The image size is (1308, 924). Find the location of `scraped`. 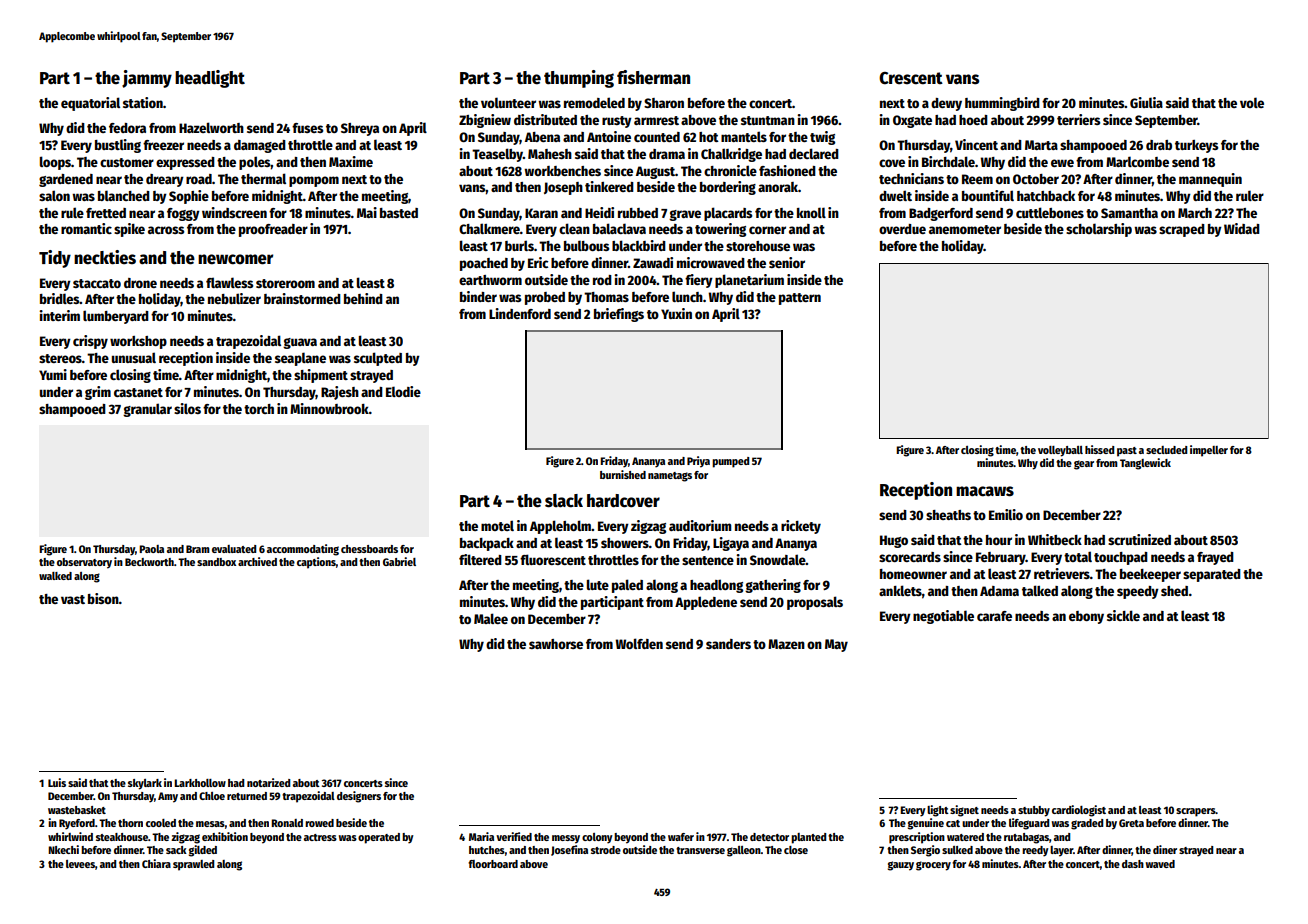

scraped is located at coordinates (1182, 230).
